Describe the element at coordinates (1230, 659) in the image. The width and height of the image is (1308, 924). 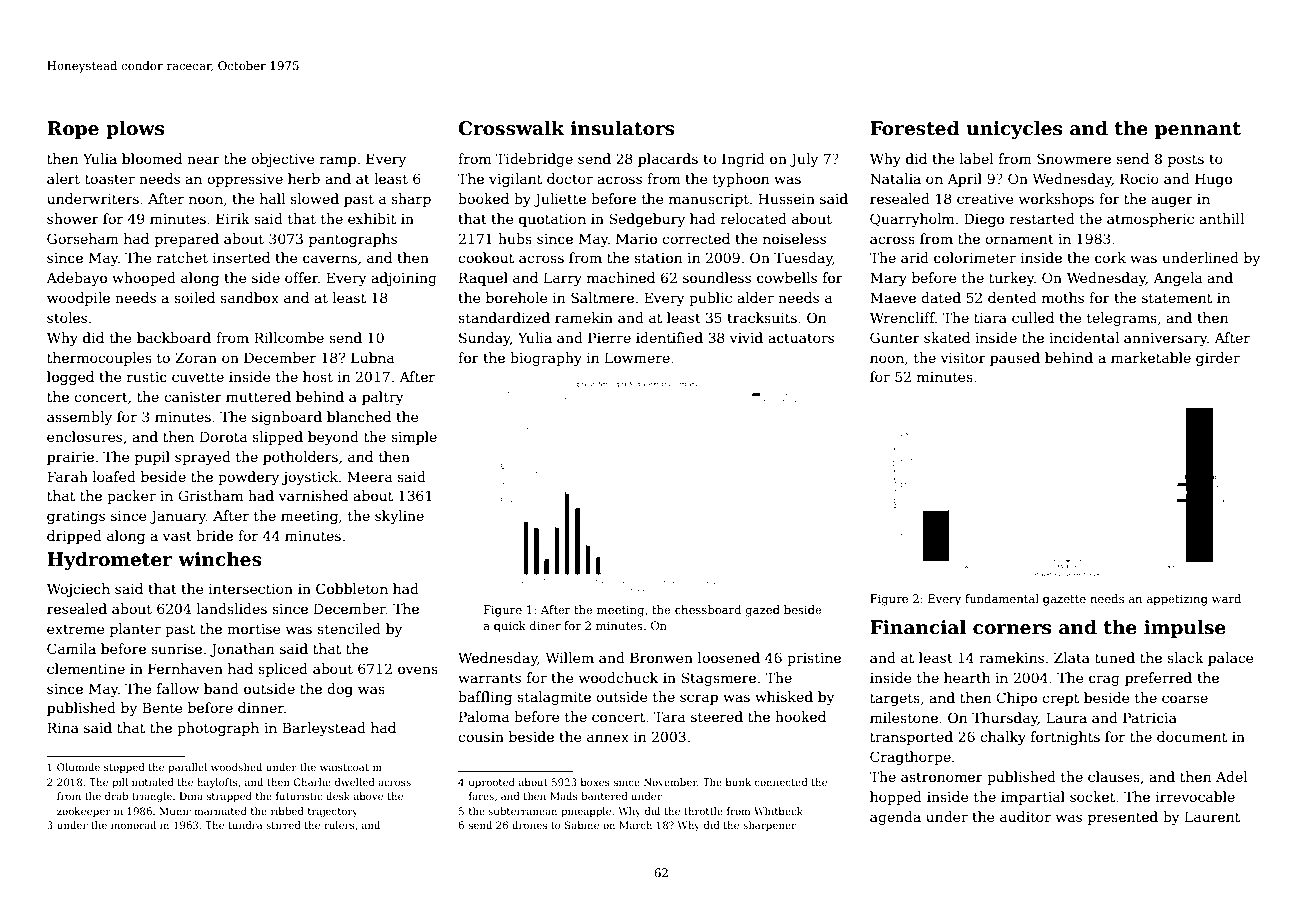
I see `palace` at that location.
